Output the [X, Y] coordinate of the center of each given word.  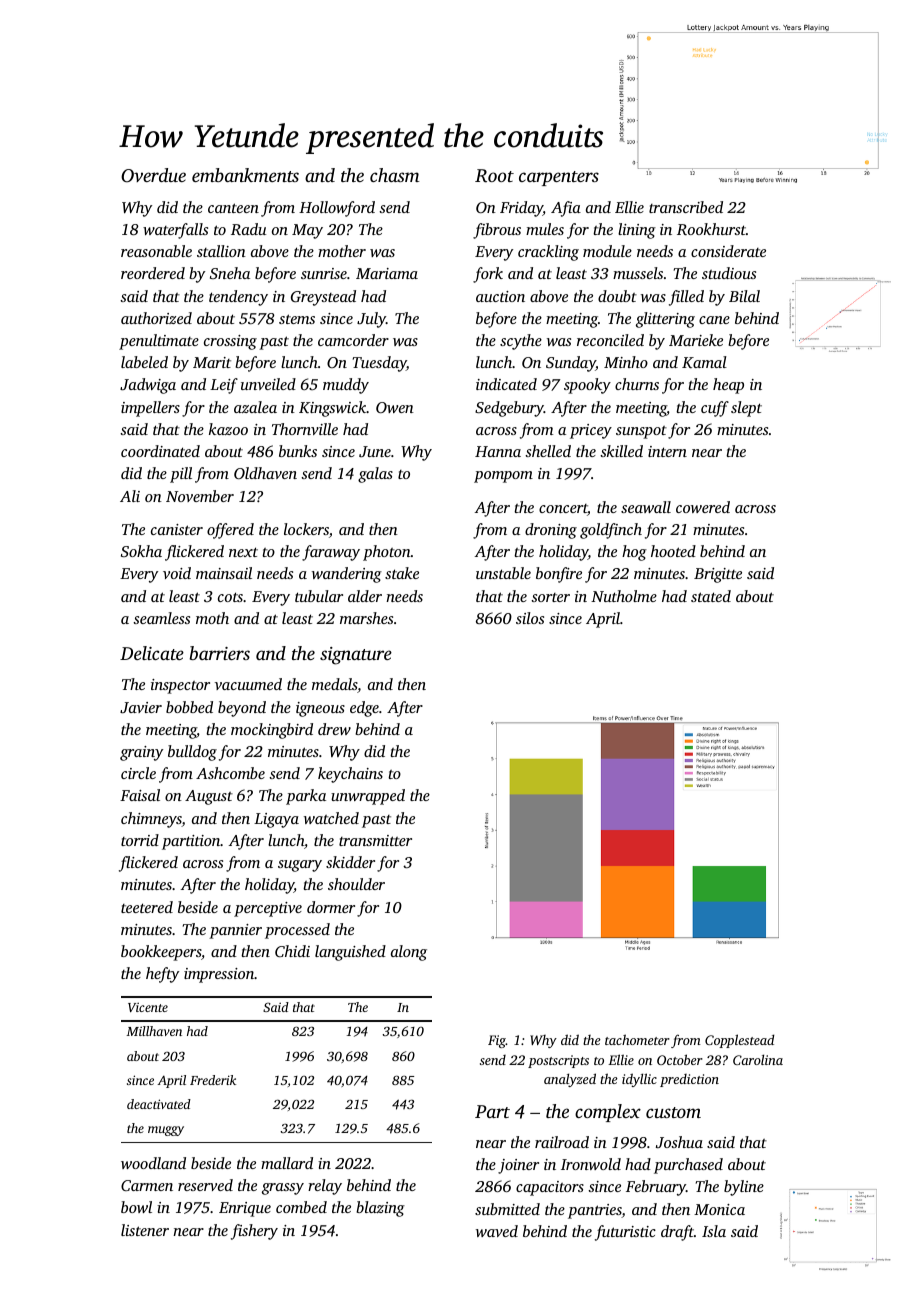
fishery [254, 1232]
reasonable [156, 251]
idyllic [639, 1080]
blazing [380, 1209]
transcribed [686, 207]
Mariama [387, 273]
